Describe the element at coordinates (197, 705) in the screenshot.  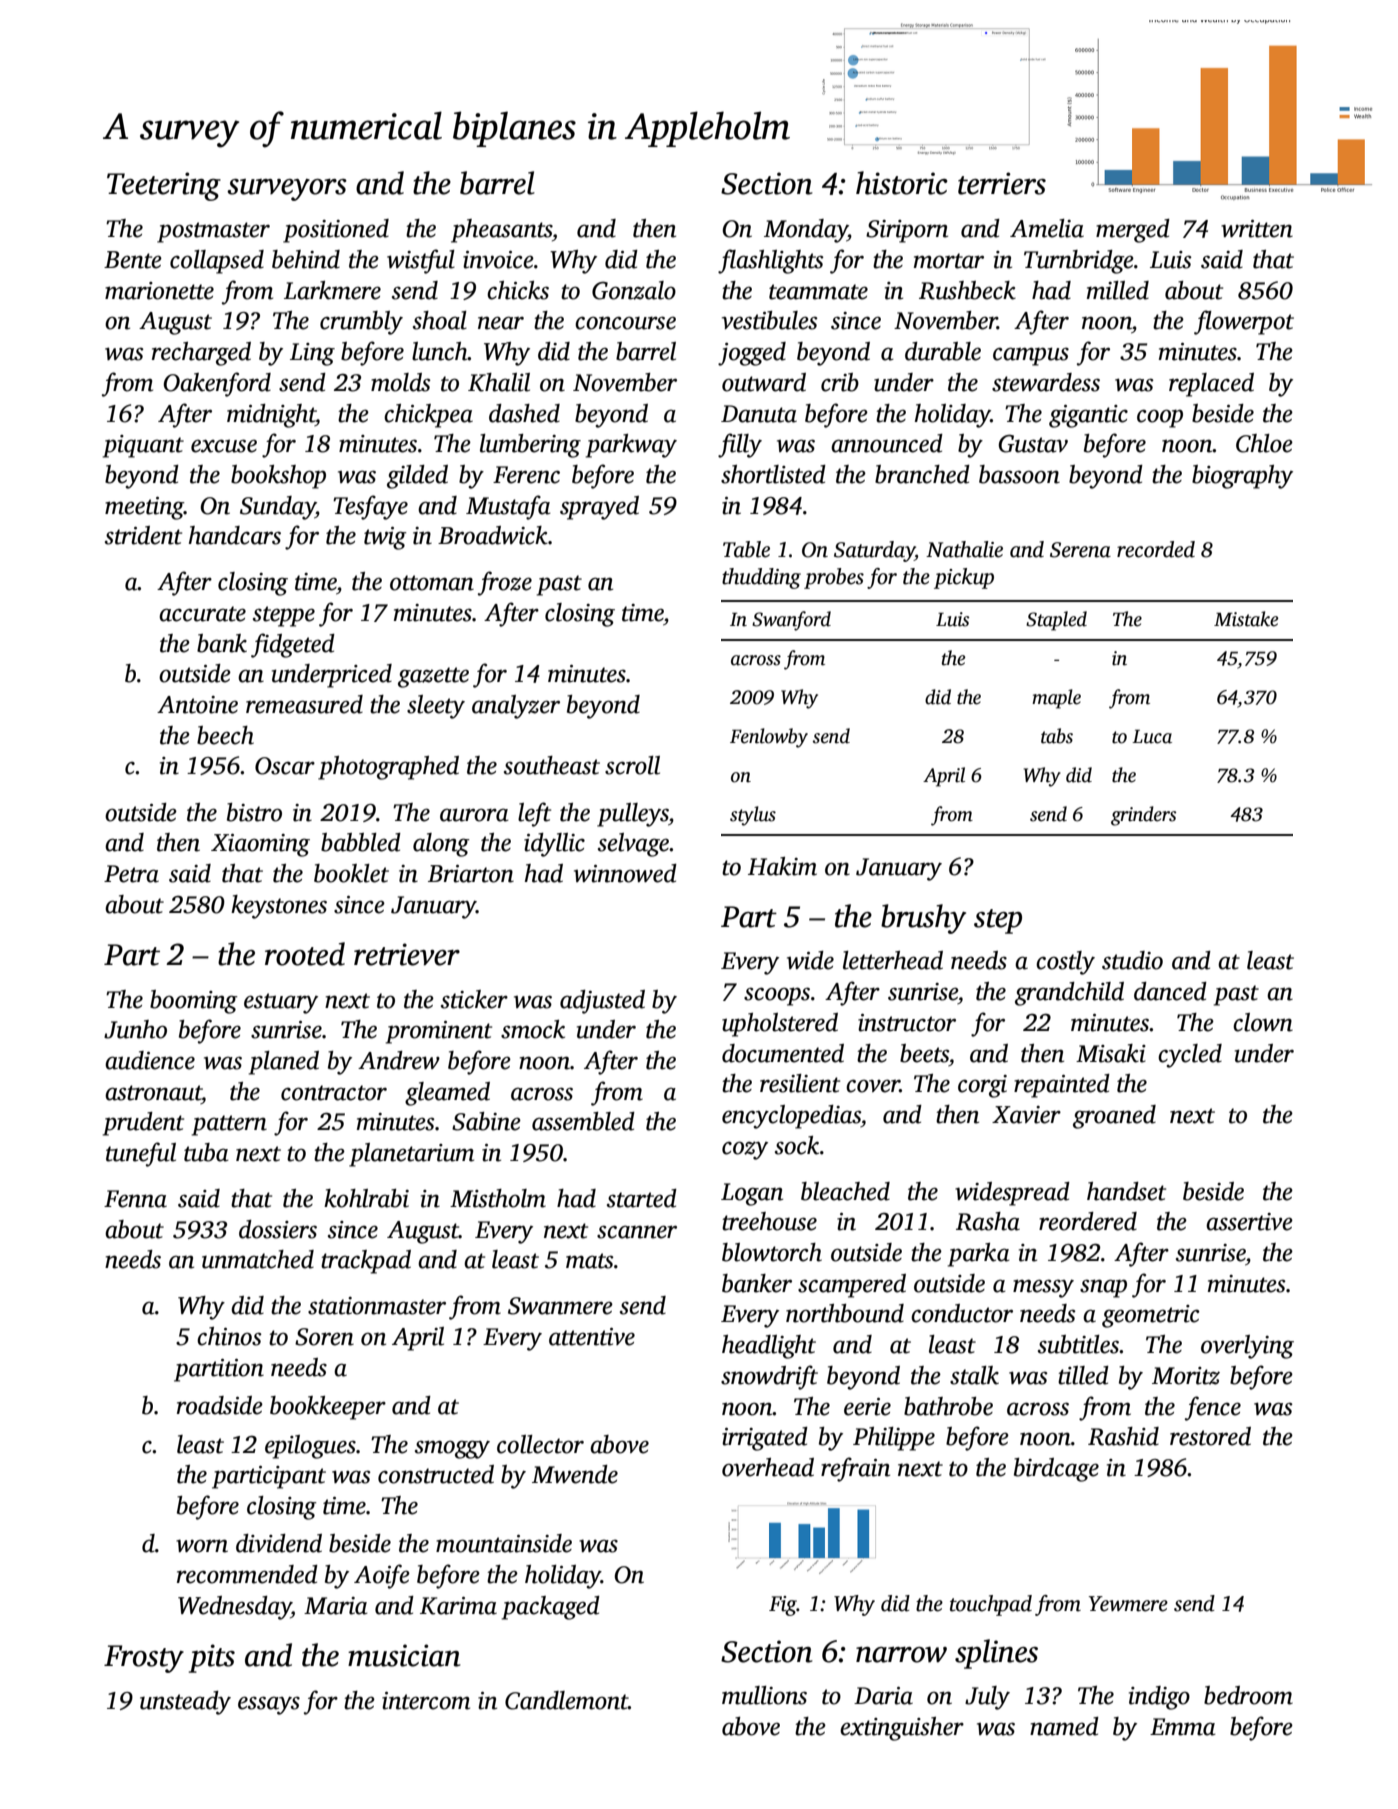
I see `Antoine` at that location.
